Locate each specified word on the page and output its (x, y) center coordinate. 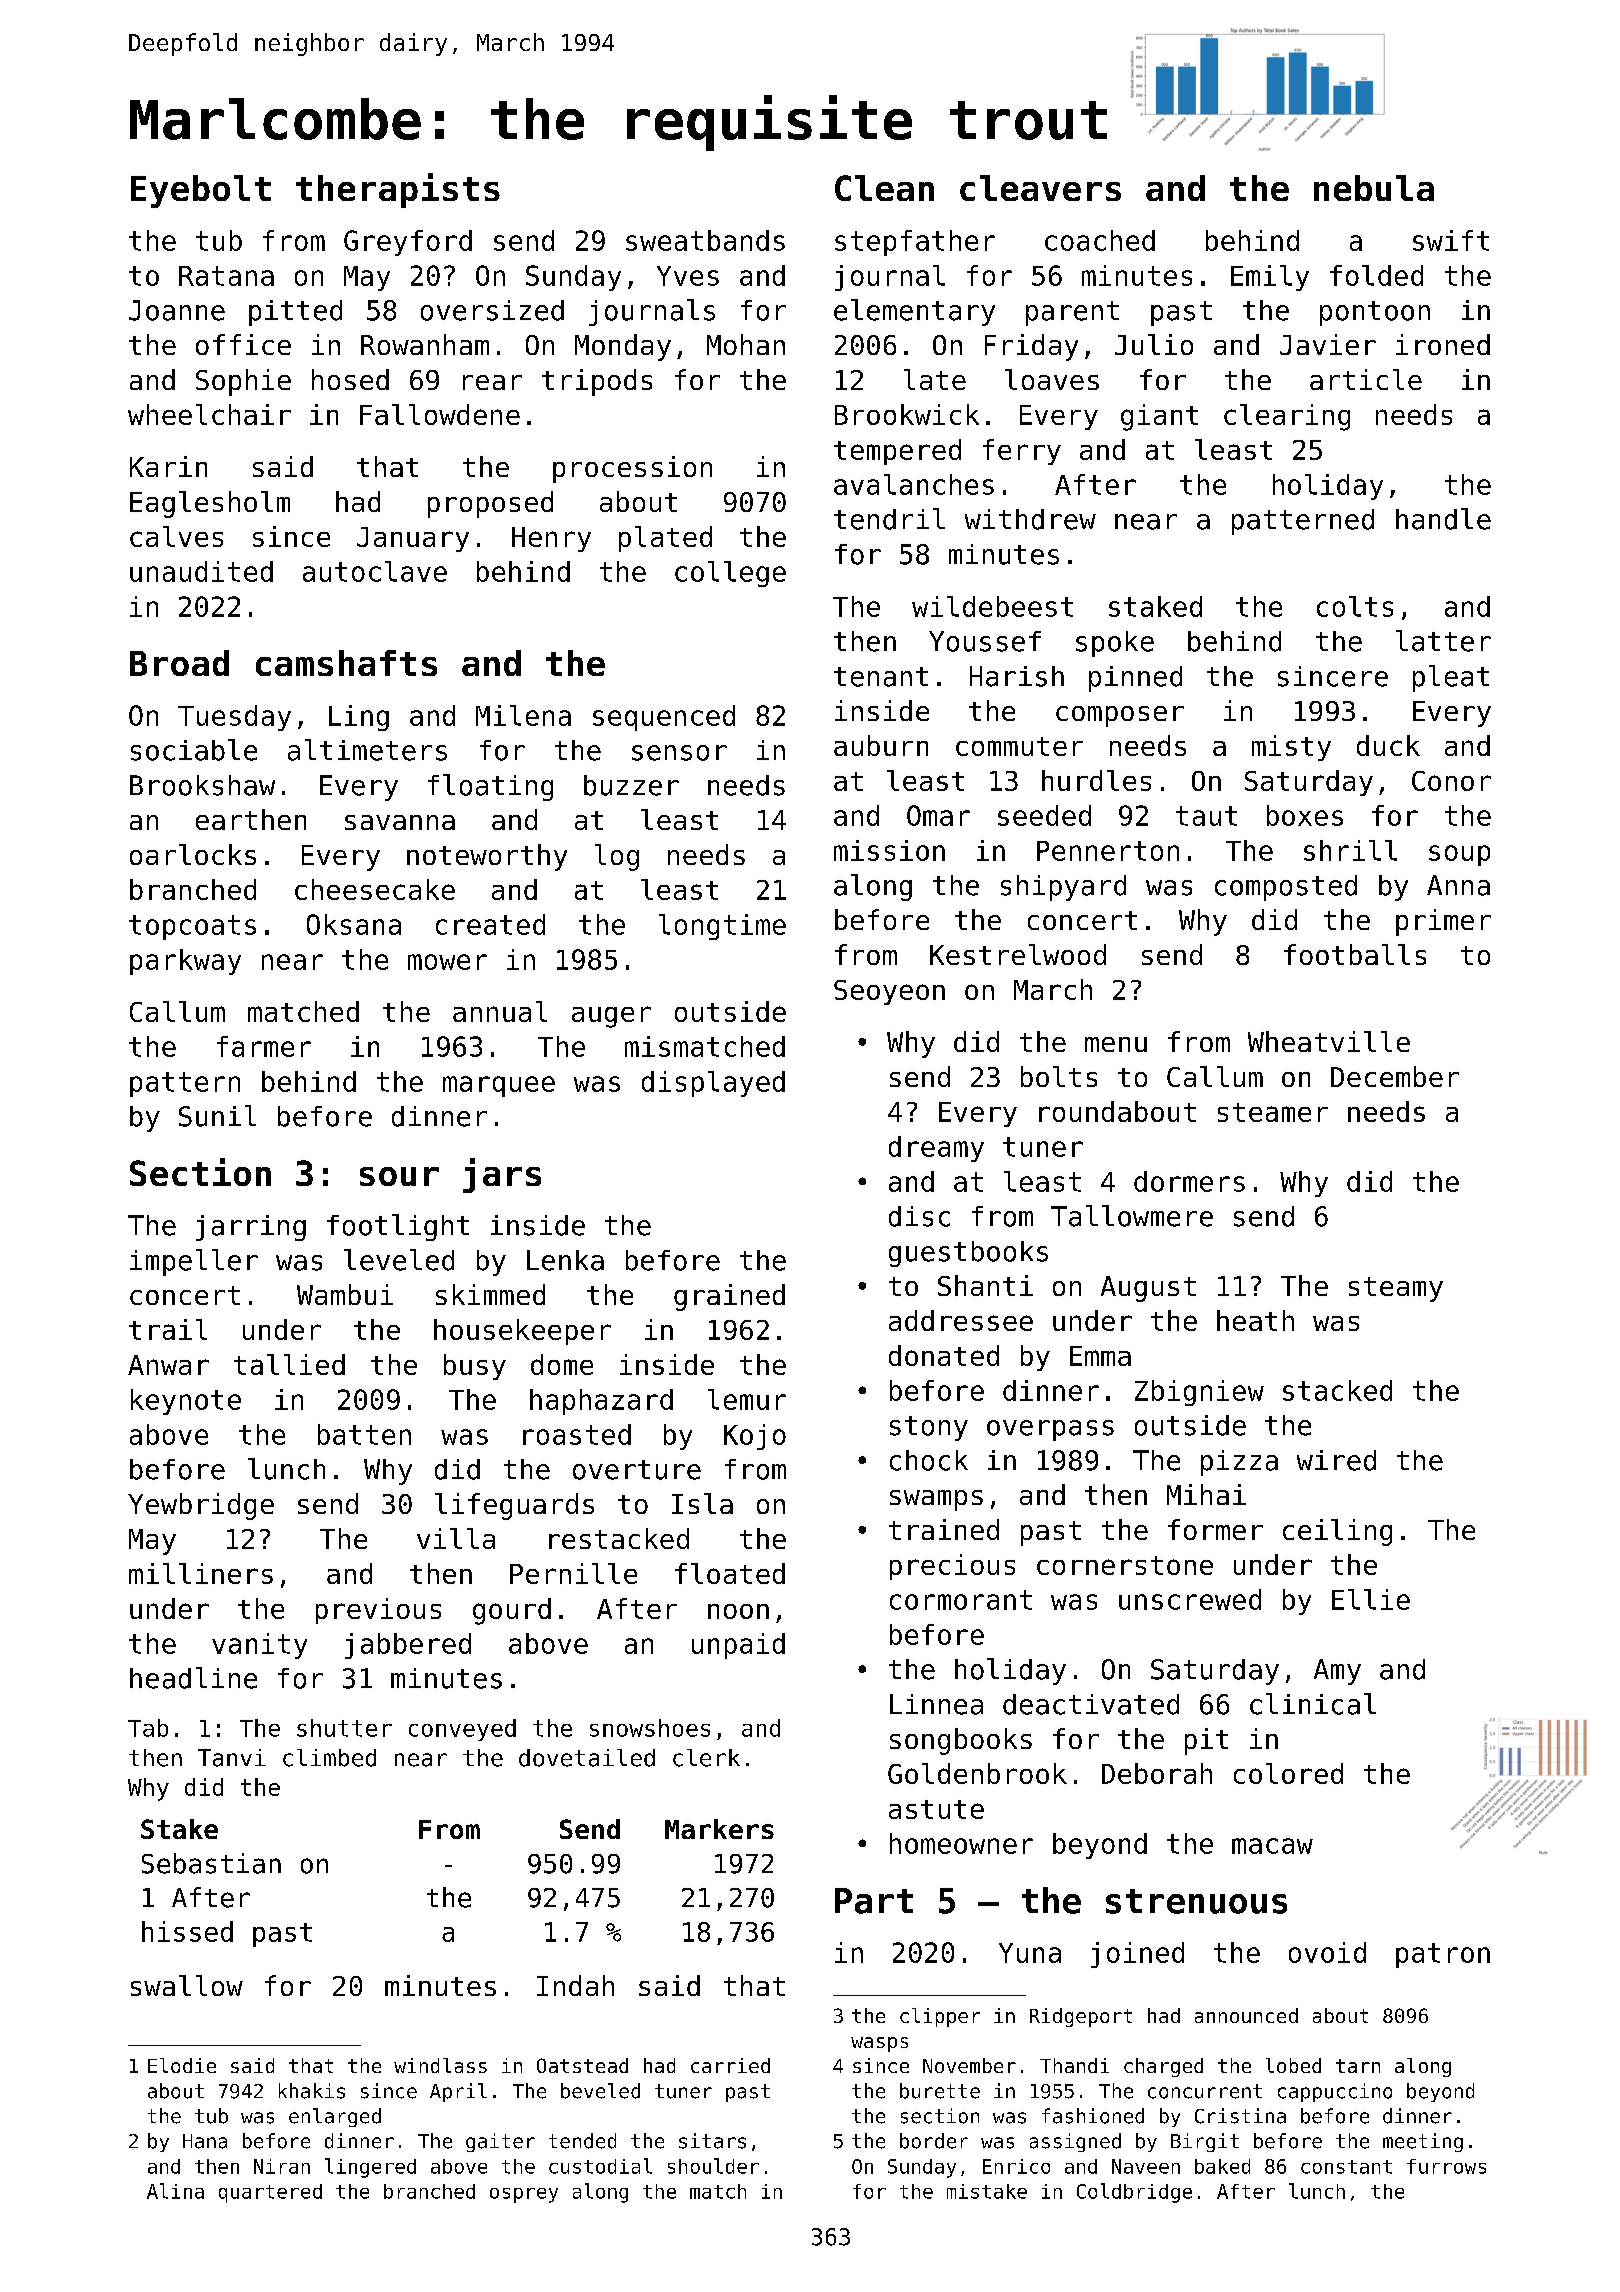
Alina (175, 2191)
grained (729, 1297)
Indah (575, 1985)
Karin (168, 466)
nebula (1374, 188)
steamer (1273, 1112)
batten (364, 1434)
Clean (884, 188)
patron (1443, 1955)
